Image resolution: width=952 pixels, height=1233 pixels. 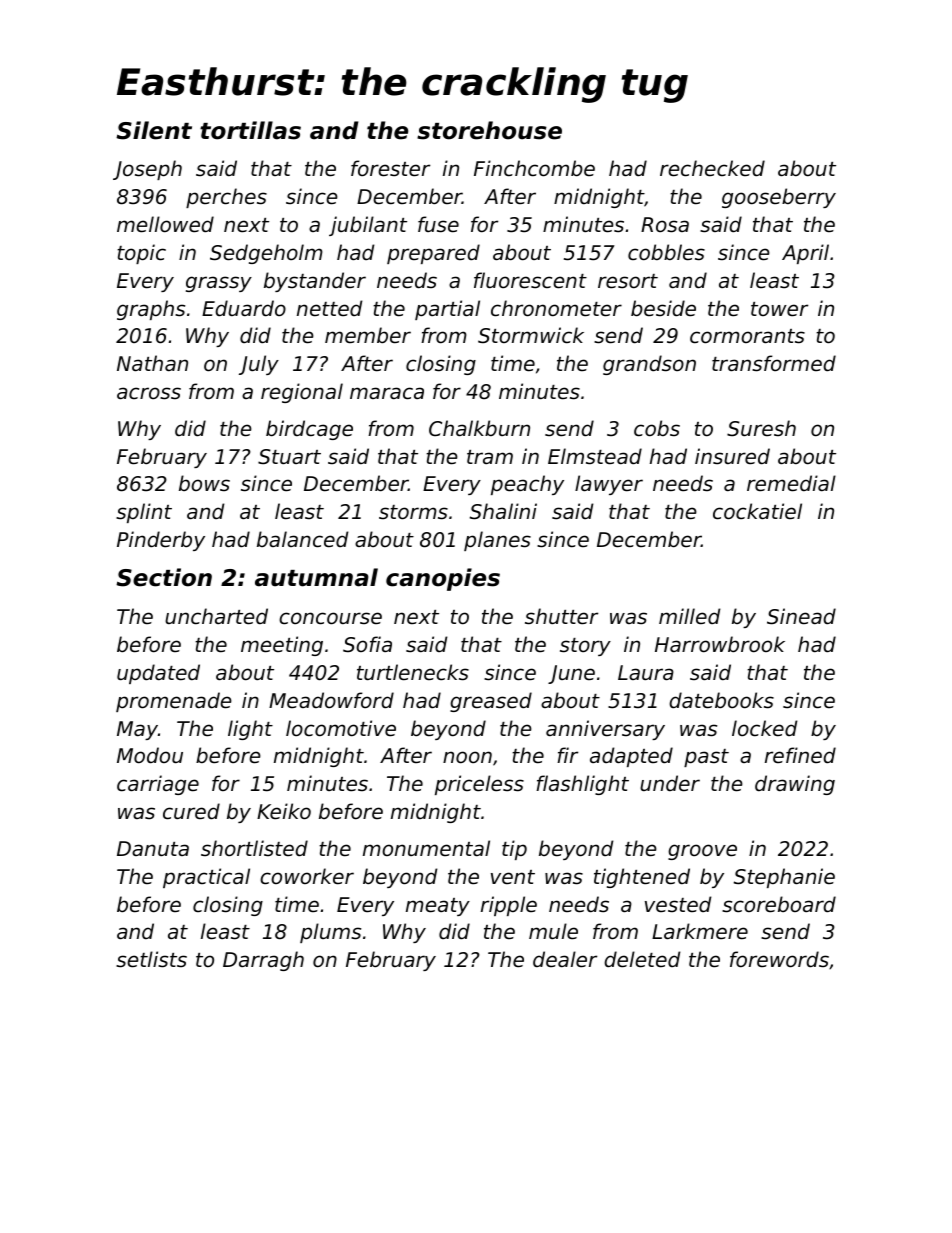 What do you see at coordinates (154, 130) in the screenshot?
I see `Silent` at bounding box center [154, 130].
